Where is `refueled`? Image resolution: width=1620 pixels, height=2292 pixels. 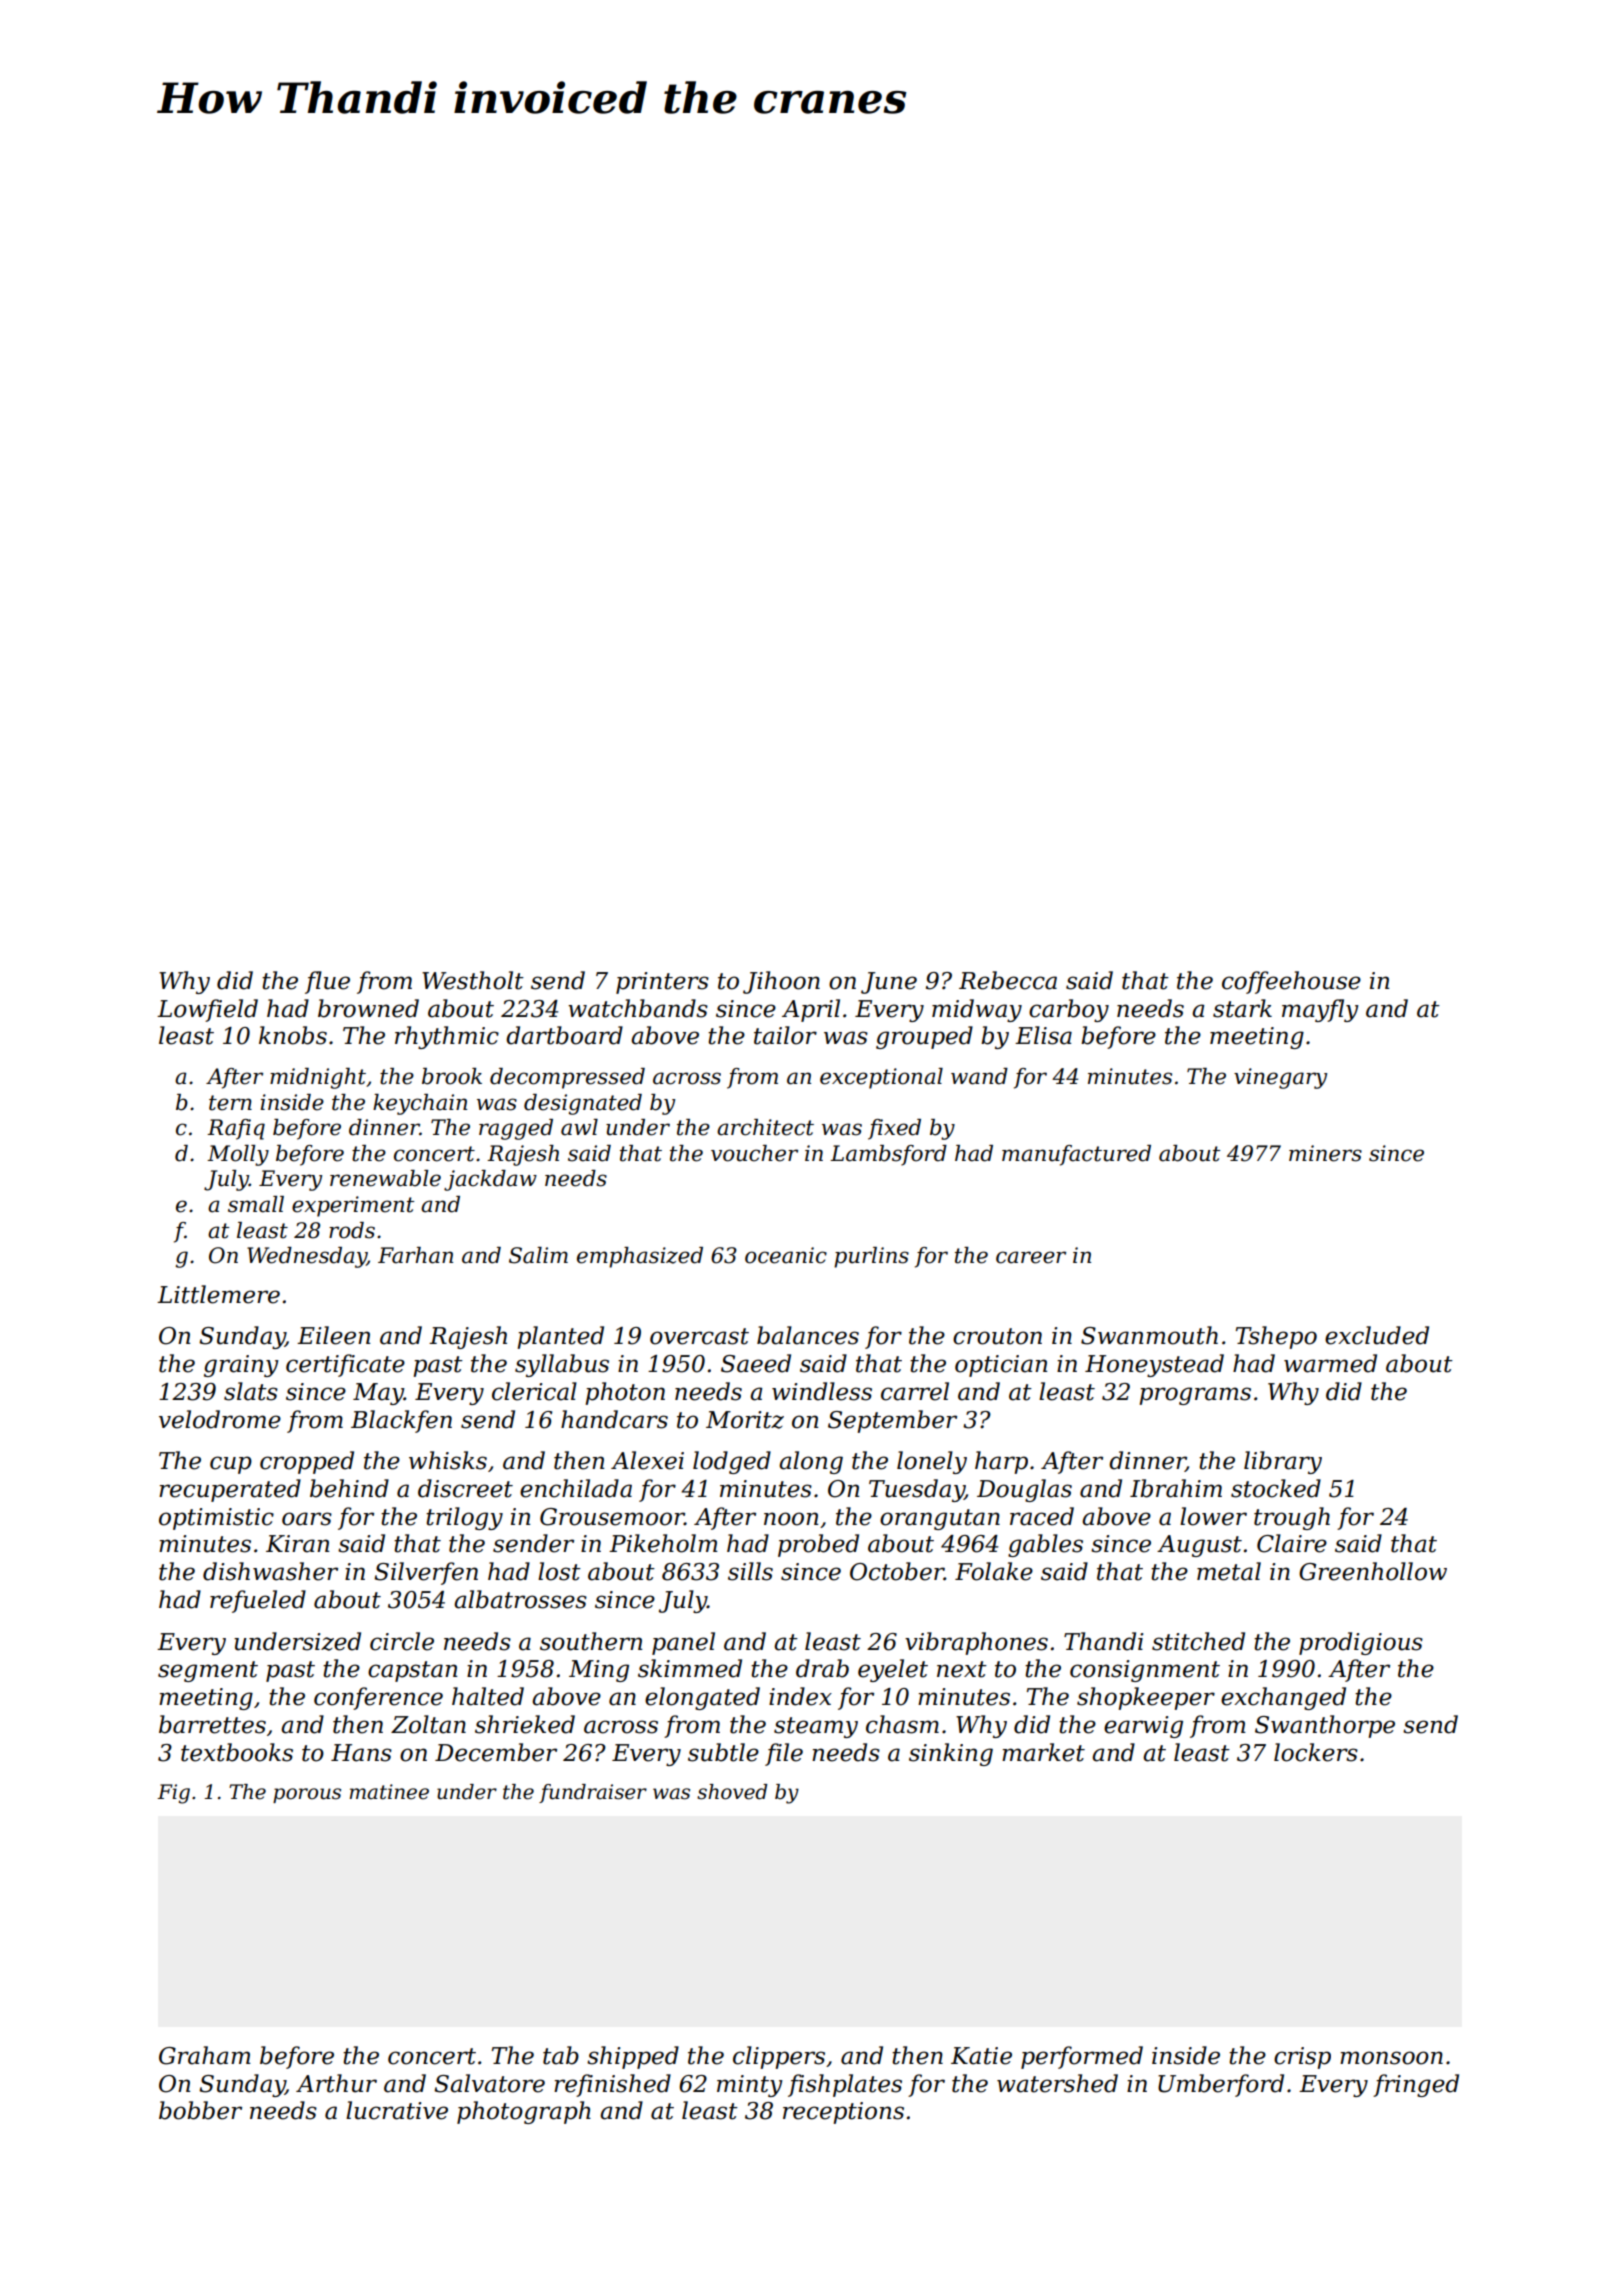
refueled is located at coordinates (258, 1601).
